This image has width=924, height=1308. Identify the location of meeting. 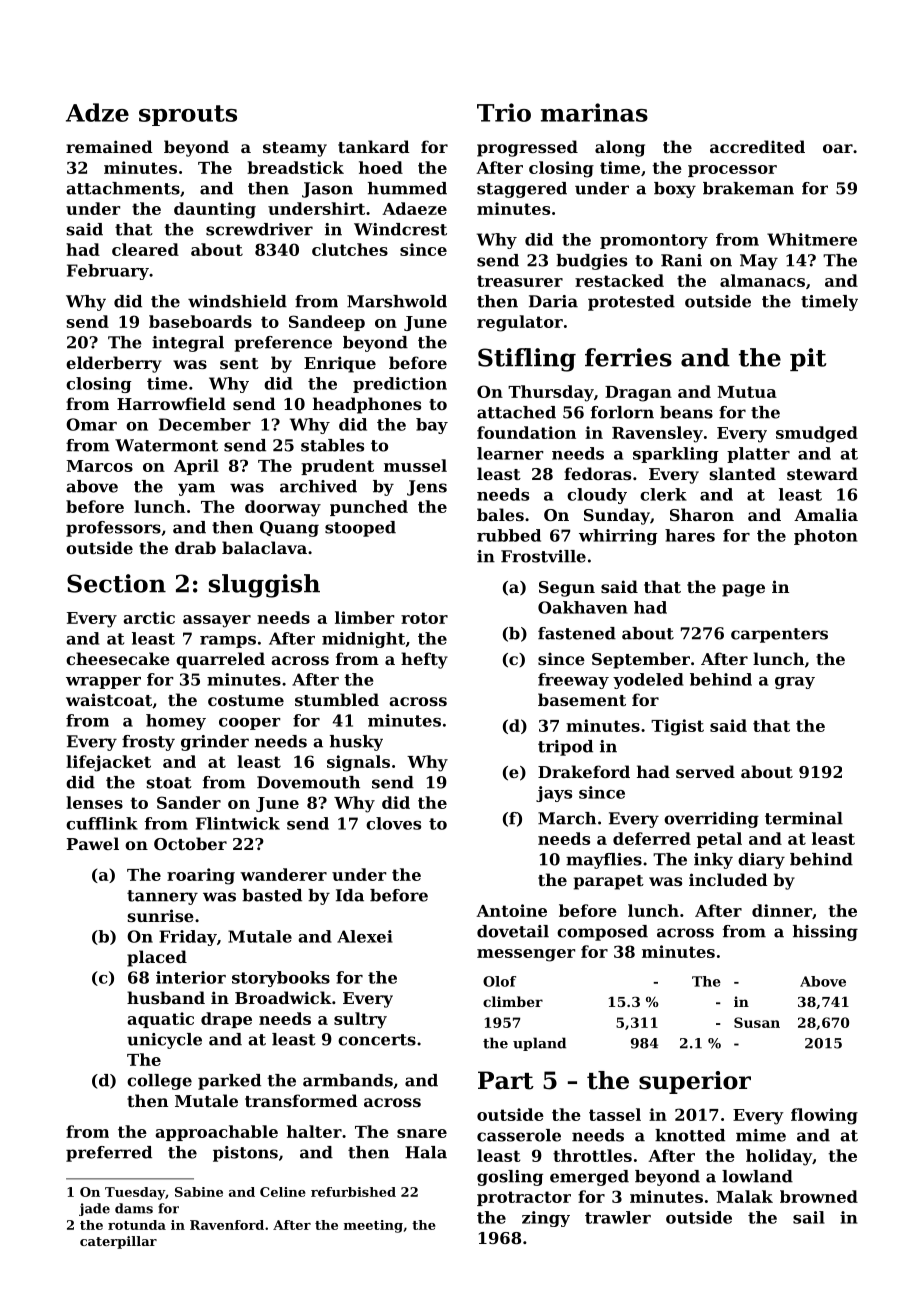
(373, 1226).
